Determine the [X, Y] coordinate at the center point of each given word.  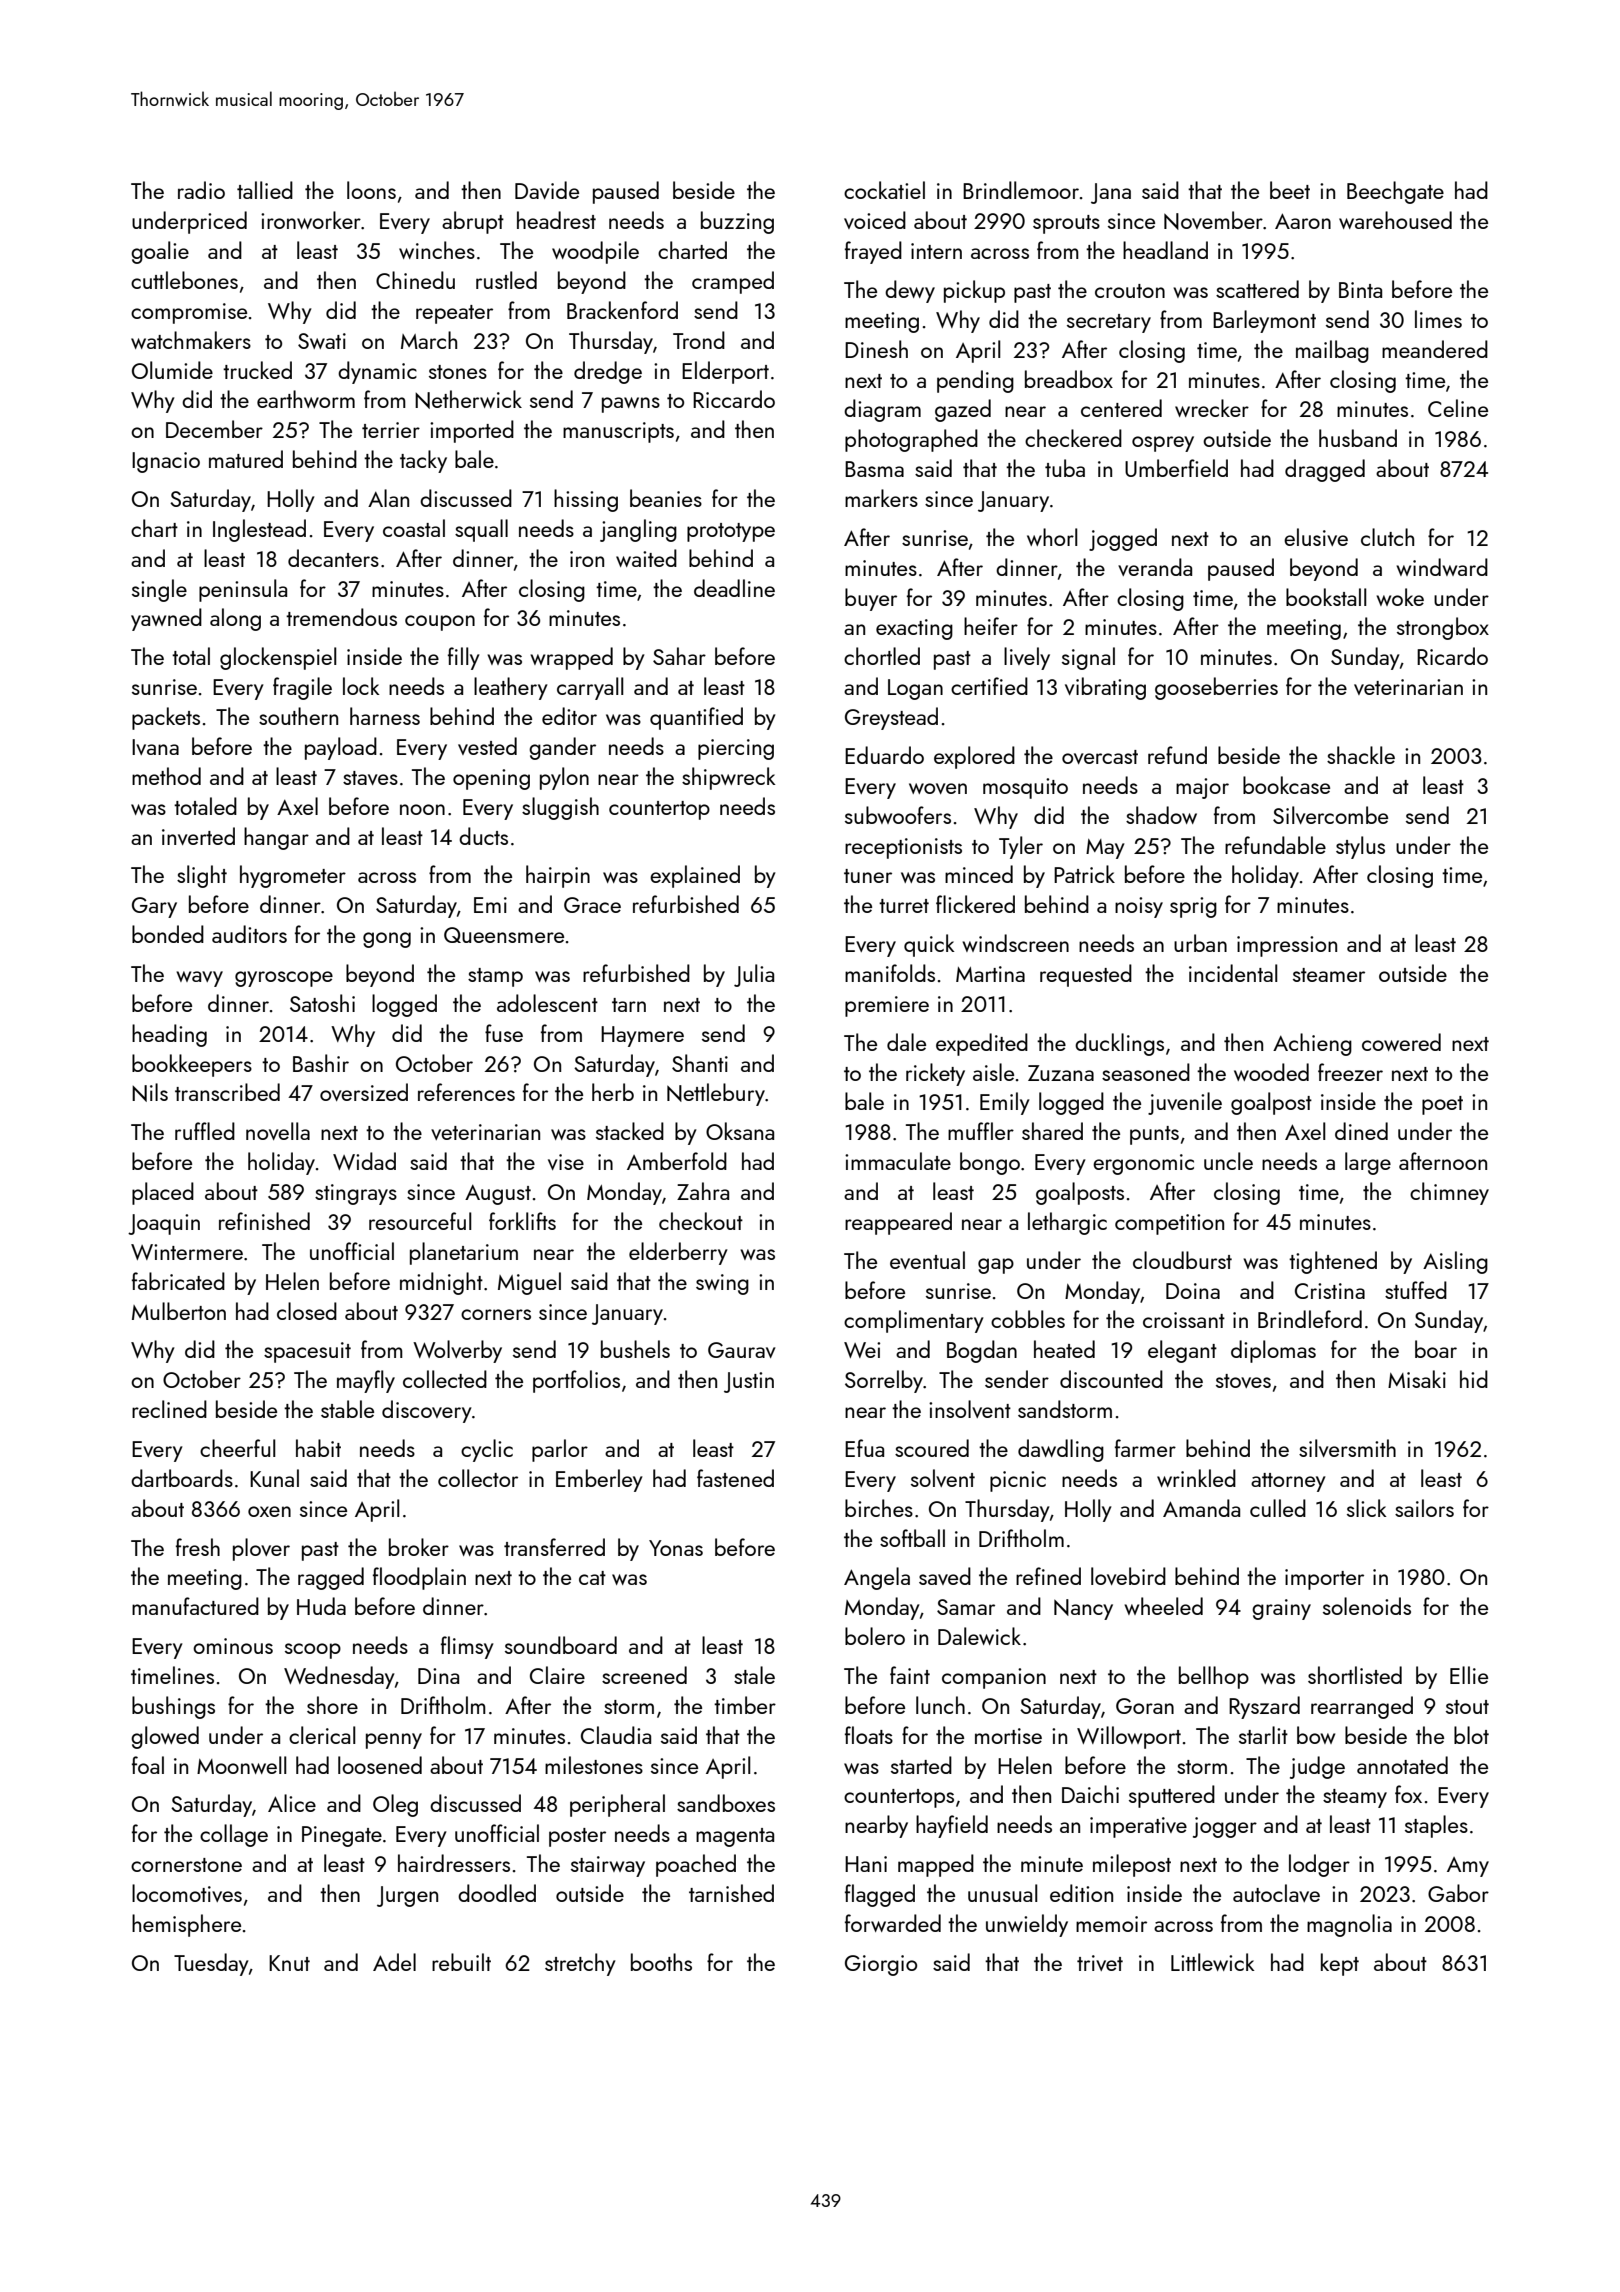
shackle [1361, 755]
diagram [882, 410]
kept [1340, 1964]
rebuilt [461, 1962]
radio [201, 190]
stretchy [580, 1964]
